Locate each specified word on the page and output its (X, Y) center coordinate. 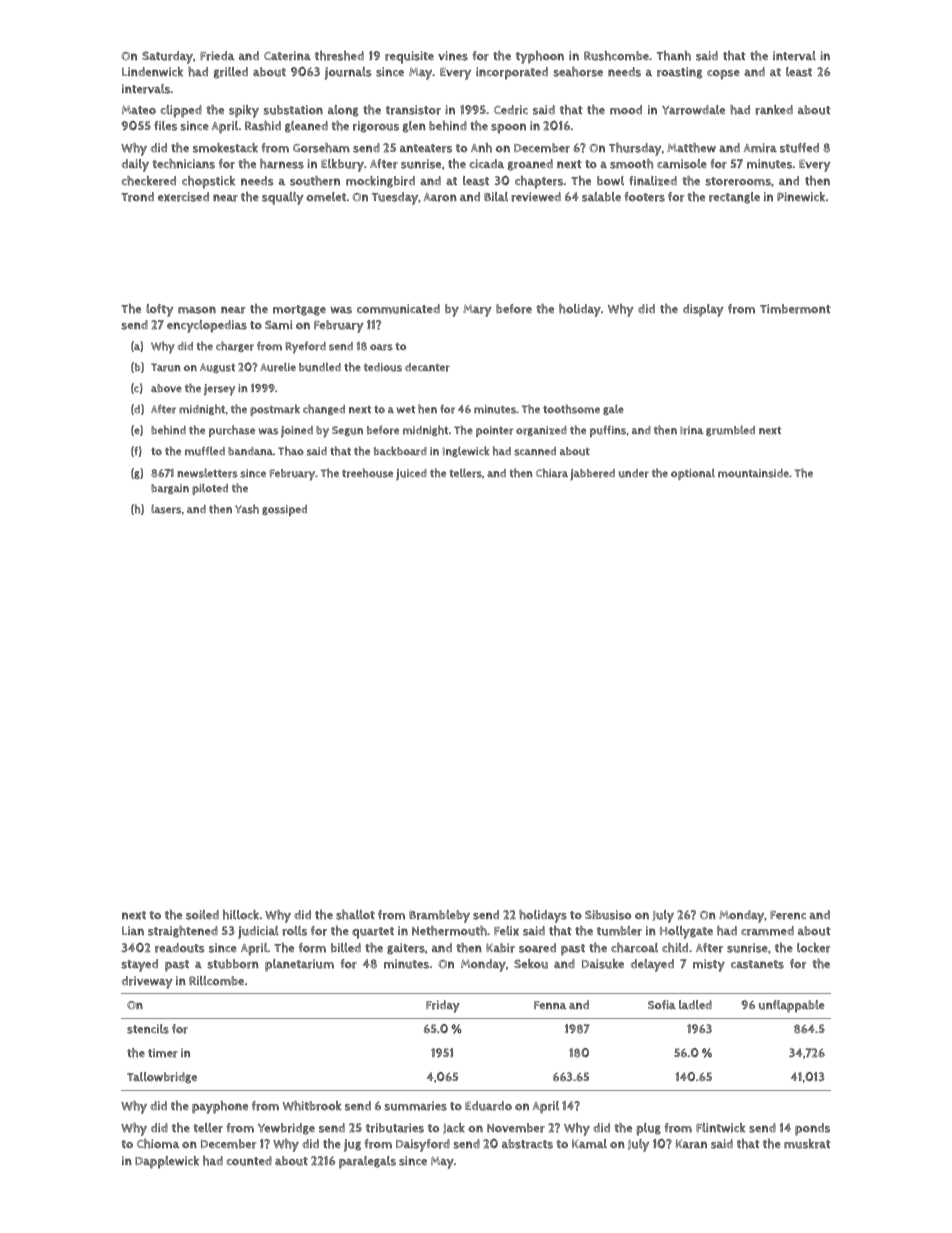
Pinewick (801, 197)
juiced (411, 474)
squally (283, 198)
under (634, 473)
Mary (477, 310)
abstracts (527, 1144)
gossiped (284, 510)
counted (249, 1161)
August (217, 368)
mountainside (753, 473)
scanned (535, 451)
